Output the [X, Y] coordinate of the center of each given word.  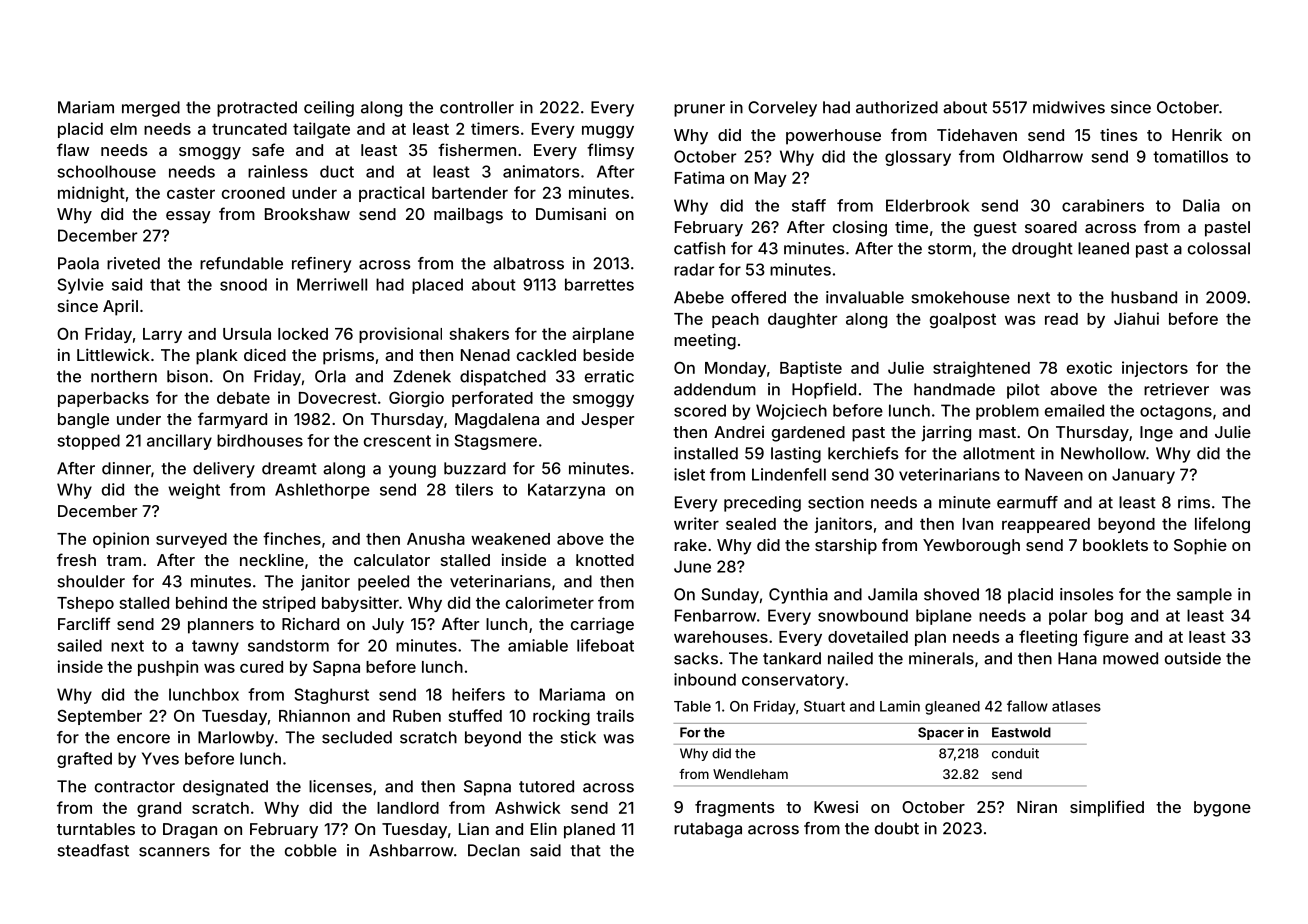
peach [735, 320]
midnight [91, 194]
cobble [311, 850]
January [1143, 476]
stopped [88, 442]
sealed [751, 524]
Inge [1156, 434]
